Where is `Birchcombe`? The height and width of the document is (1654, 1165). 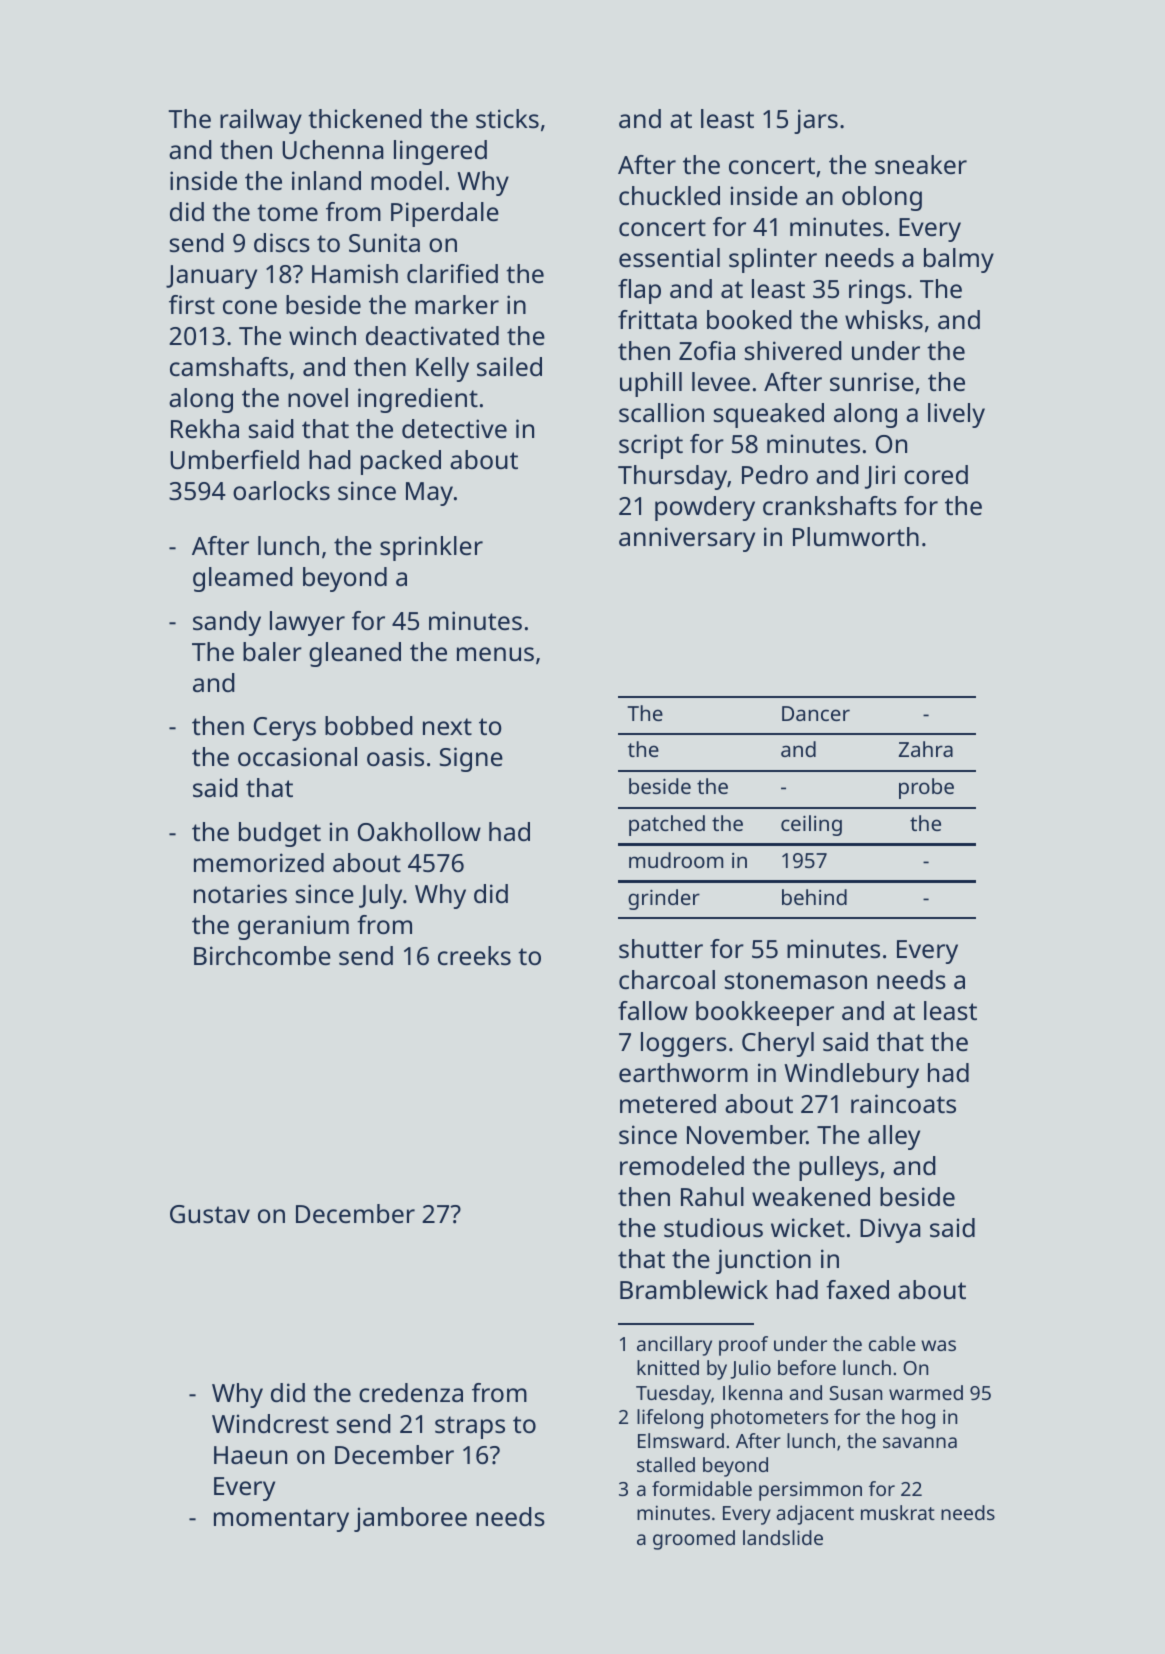 Birchcombe is located at coordinates (262, 955).
